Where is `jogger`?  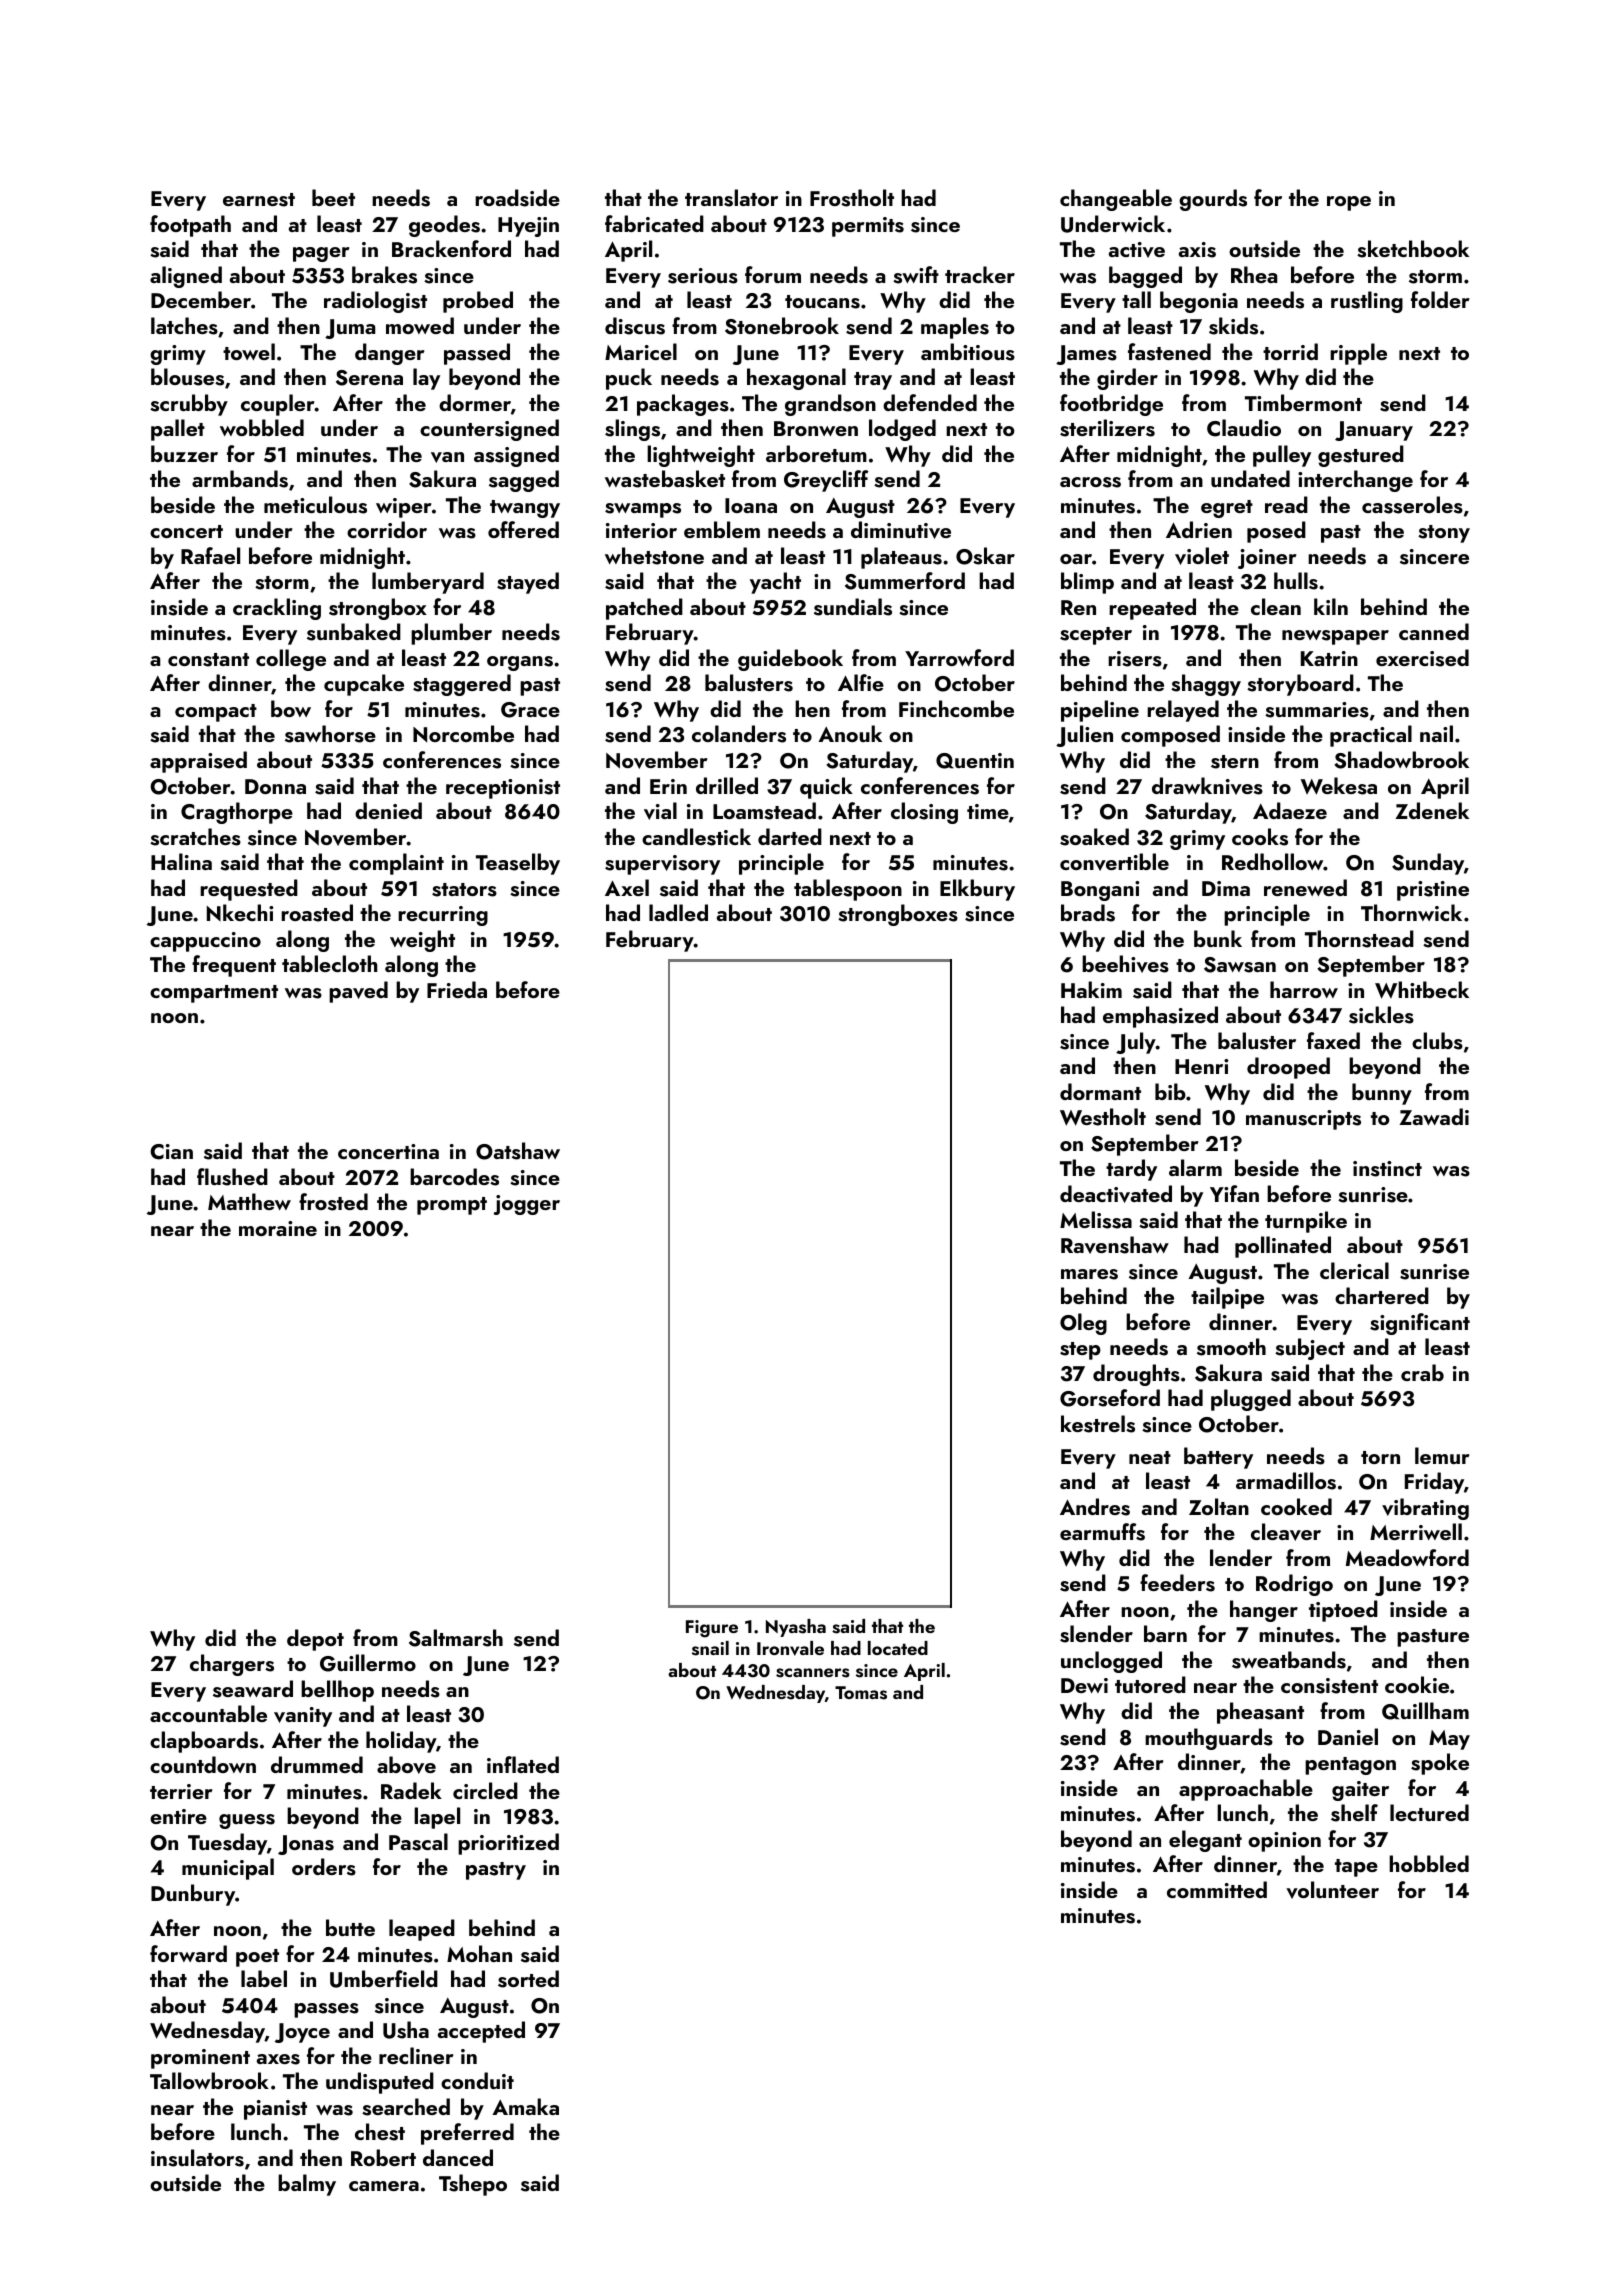 jogger is located at coordinates (527, 1205).
